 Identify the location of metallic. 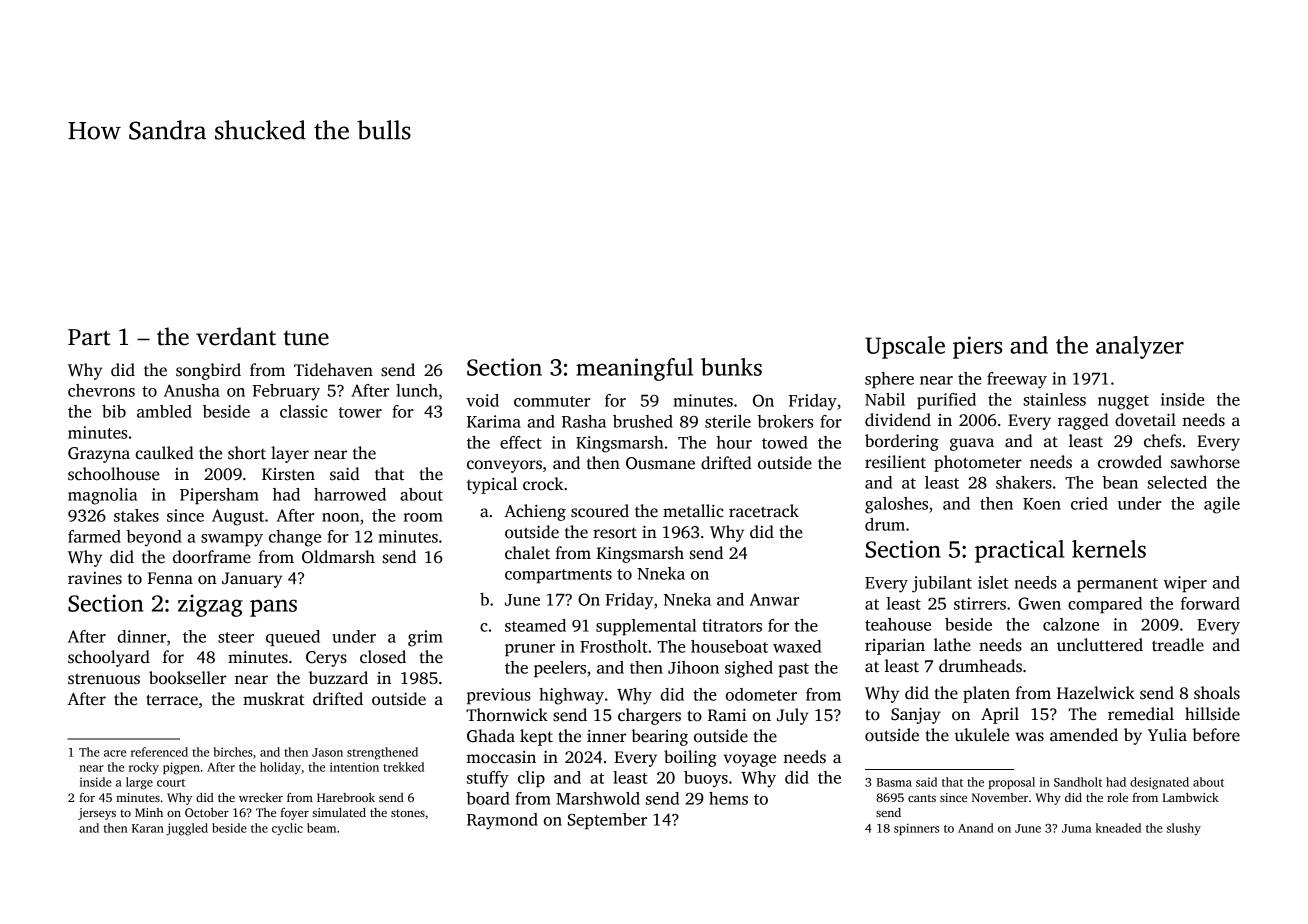
(693, 511).
